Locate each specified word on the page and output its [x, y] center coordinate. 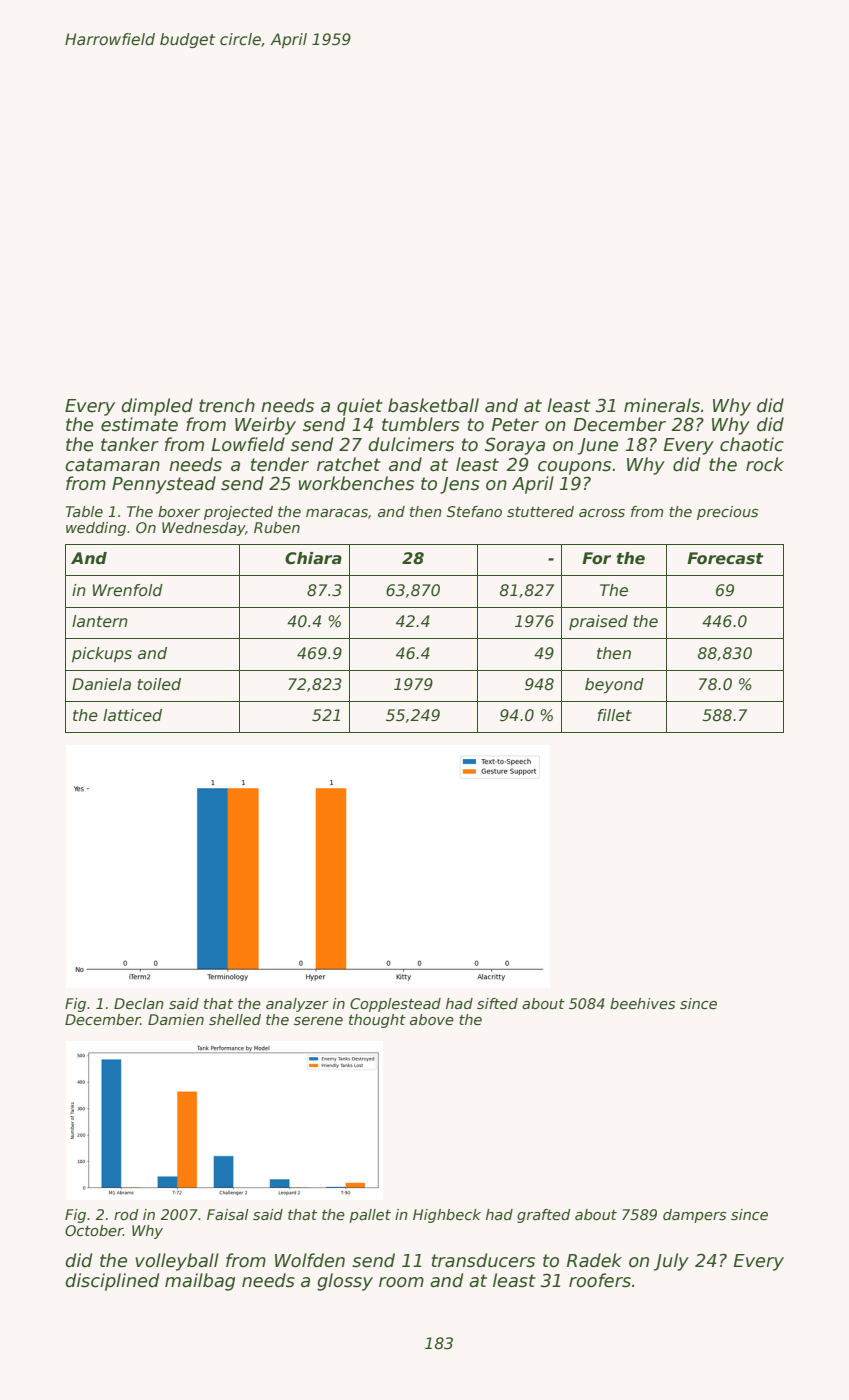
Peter [515, 425]
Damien [176, 1019]
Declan [139, 1003]
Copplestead [395, 1005]
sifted [497, 1003]
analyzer [297, 1005]
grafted [544, 1216]
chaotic [752, 444]
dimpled [157, 407]
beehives [642, 1003]
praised [598, 622]
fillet [614, 715]
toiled [159, 684]
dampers [694, 1216]
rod [126, 1214]
